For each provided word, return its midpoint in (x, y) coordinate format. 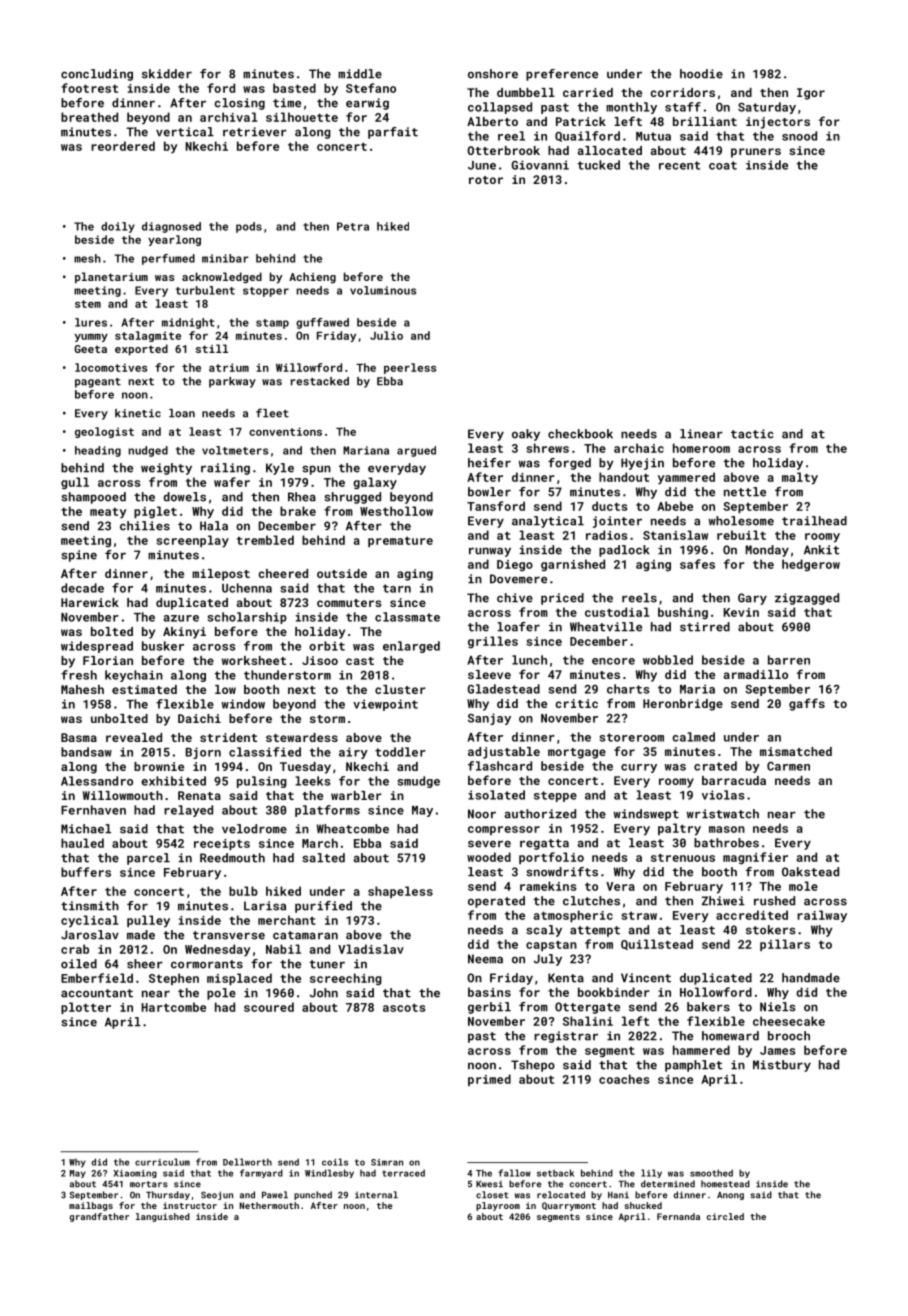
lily (651, 1173)
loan (182, 413)
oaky (526, 435)
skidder (167, 74)
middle (360, 74)
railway (822, 916)
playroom (498, 1206)
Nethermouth (269, 1205)
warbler (356, 795)
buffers (86, 872)
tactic (752, 434)
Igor (811, 94)
